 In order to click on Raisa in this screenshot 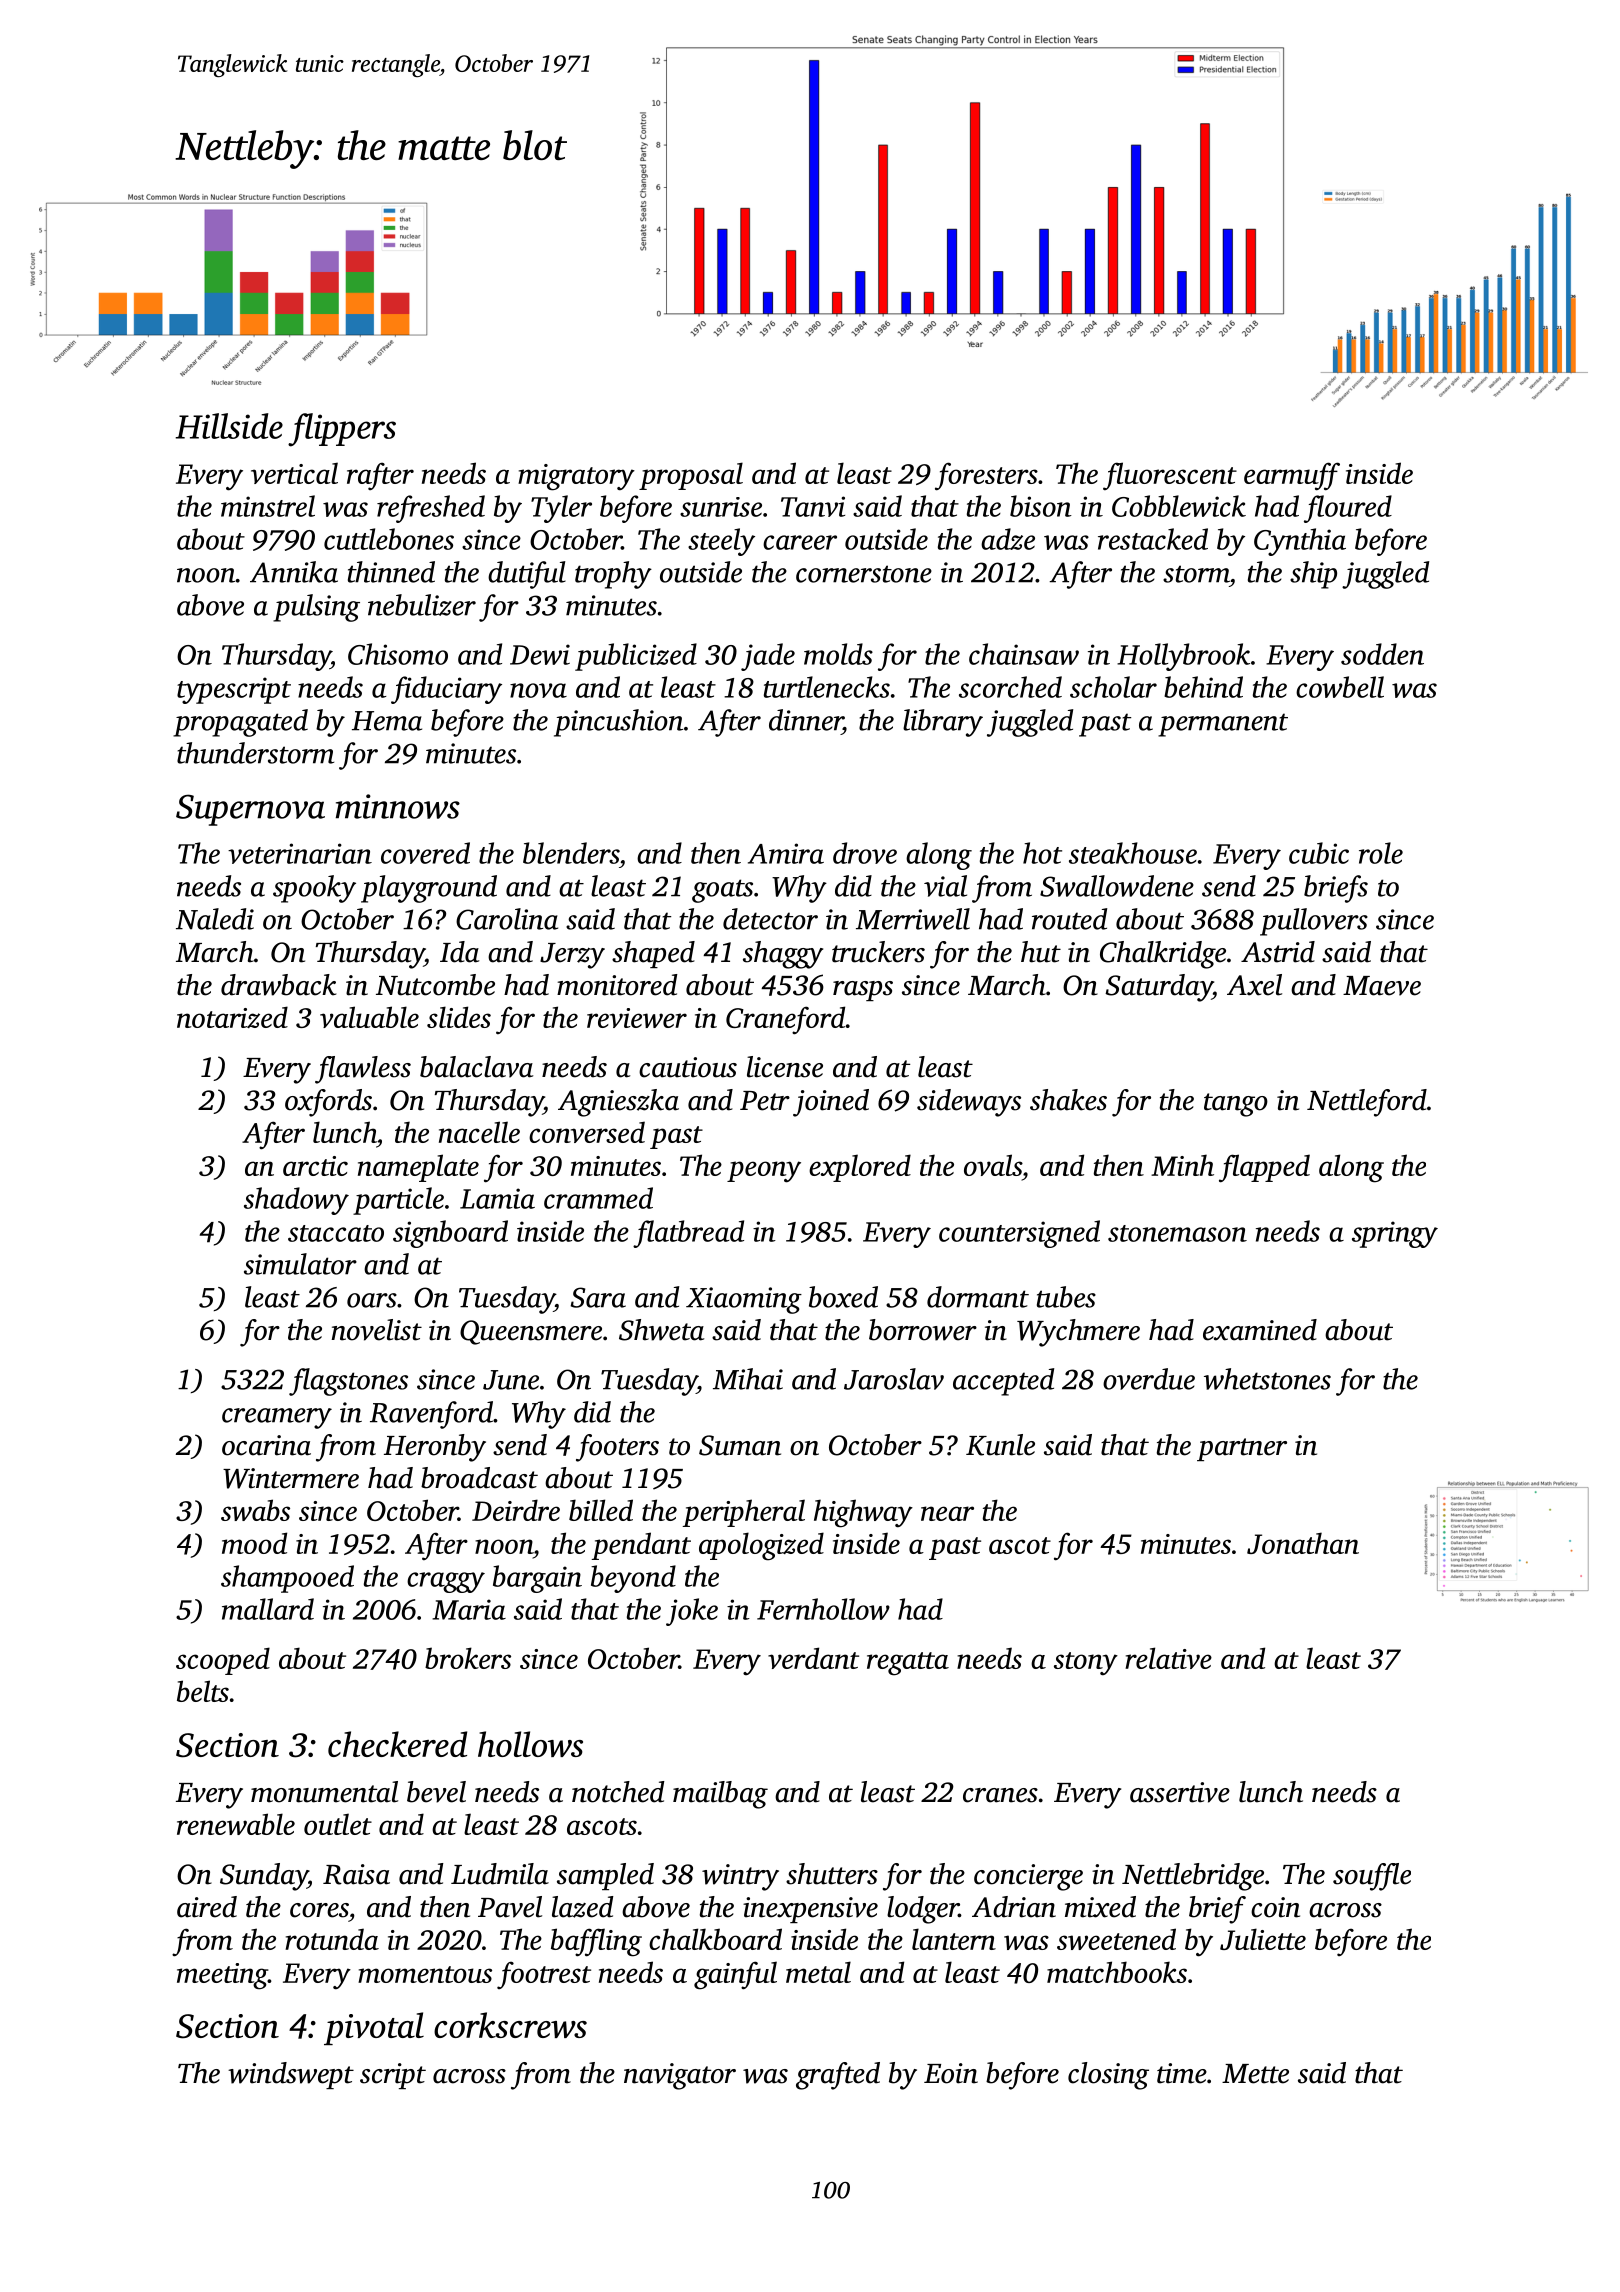, I will do `click(356, 1874)`.
